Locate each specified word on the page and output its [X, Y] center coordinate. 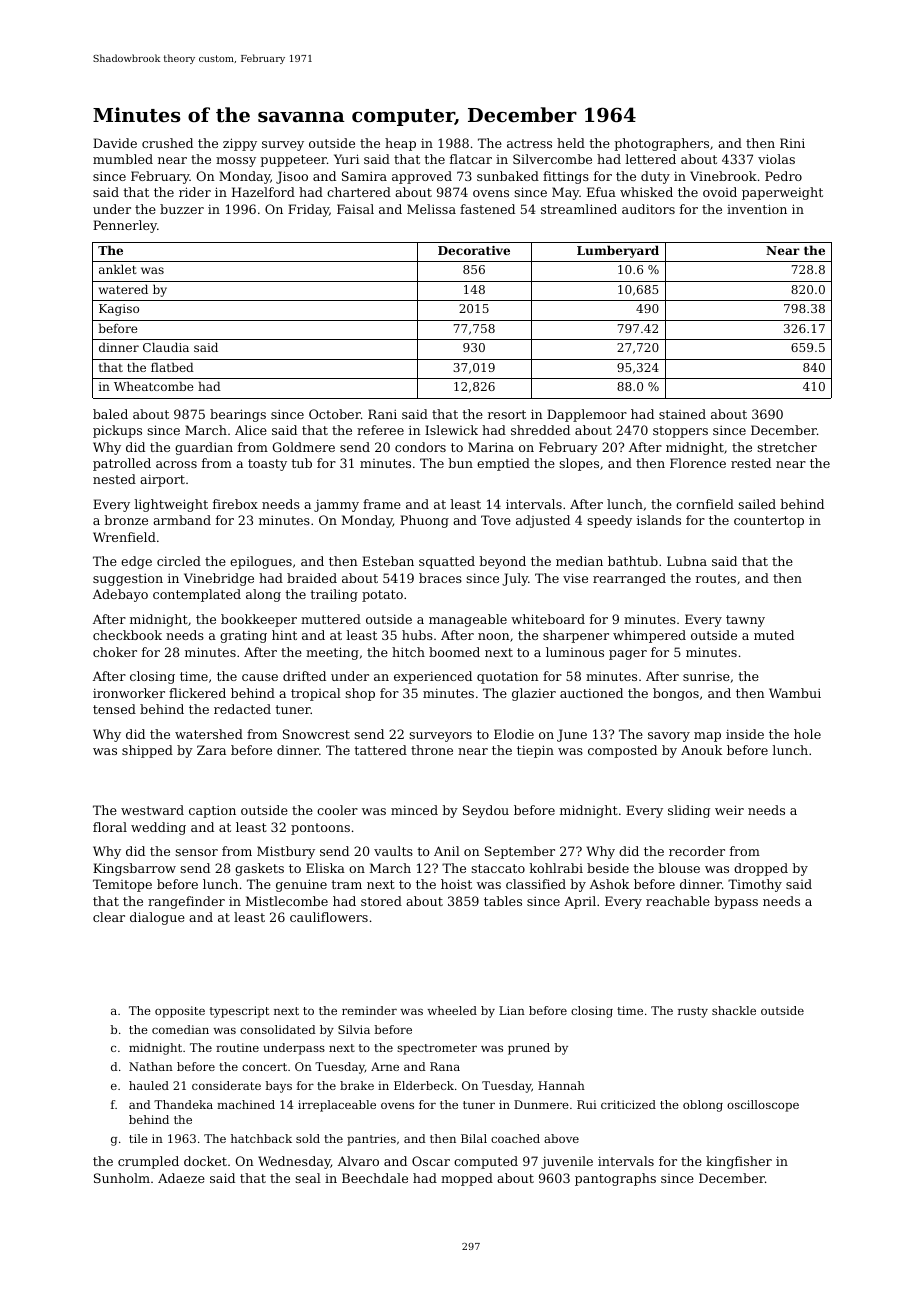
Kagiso [119, 310]
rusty [693, 1012]
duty [655, 177]
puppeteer [293, 161]
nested [114, 479]
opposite [180, 1012]
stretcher [787, 447]
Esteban [388, 561]
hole [807, 734]
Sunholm [122, 1178]
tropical [316, 694]
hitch [408, 652]
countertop [769, 522]
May [565, 193]
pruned [529, 1049]
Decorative [474, 250]
